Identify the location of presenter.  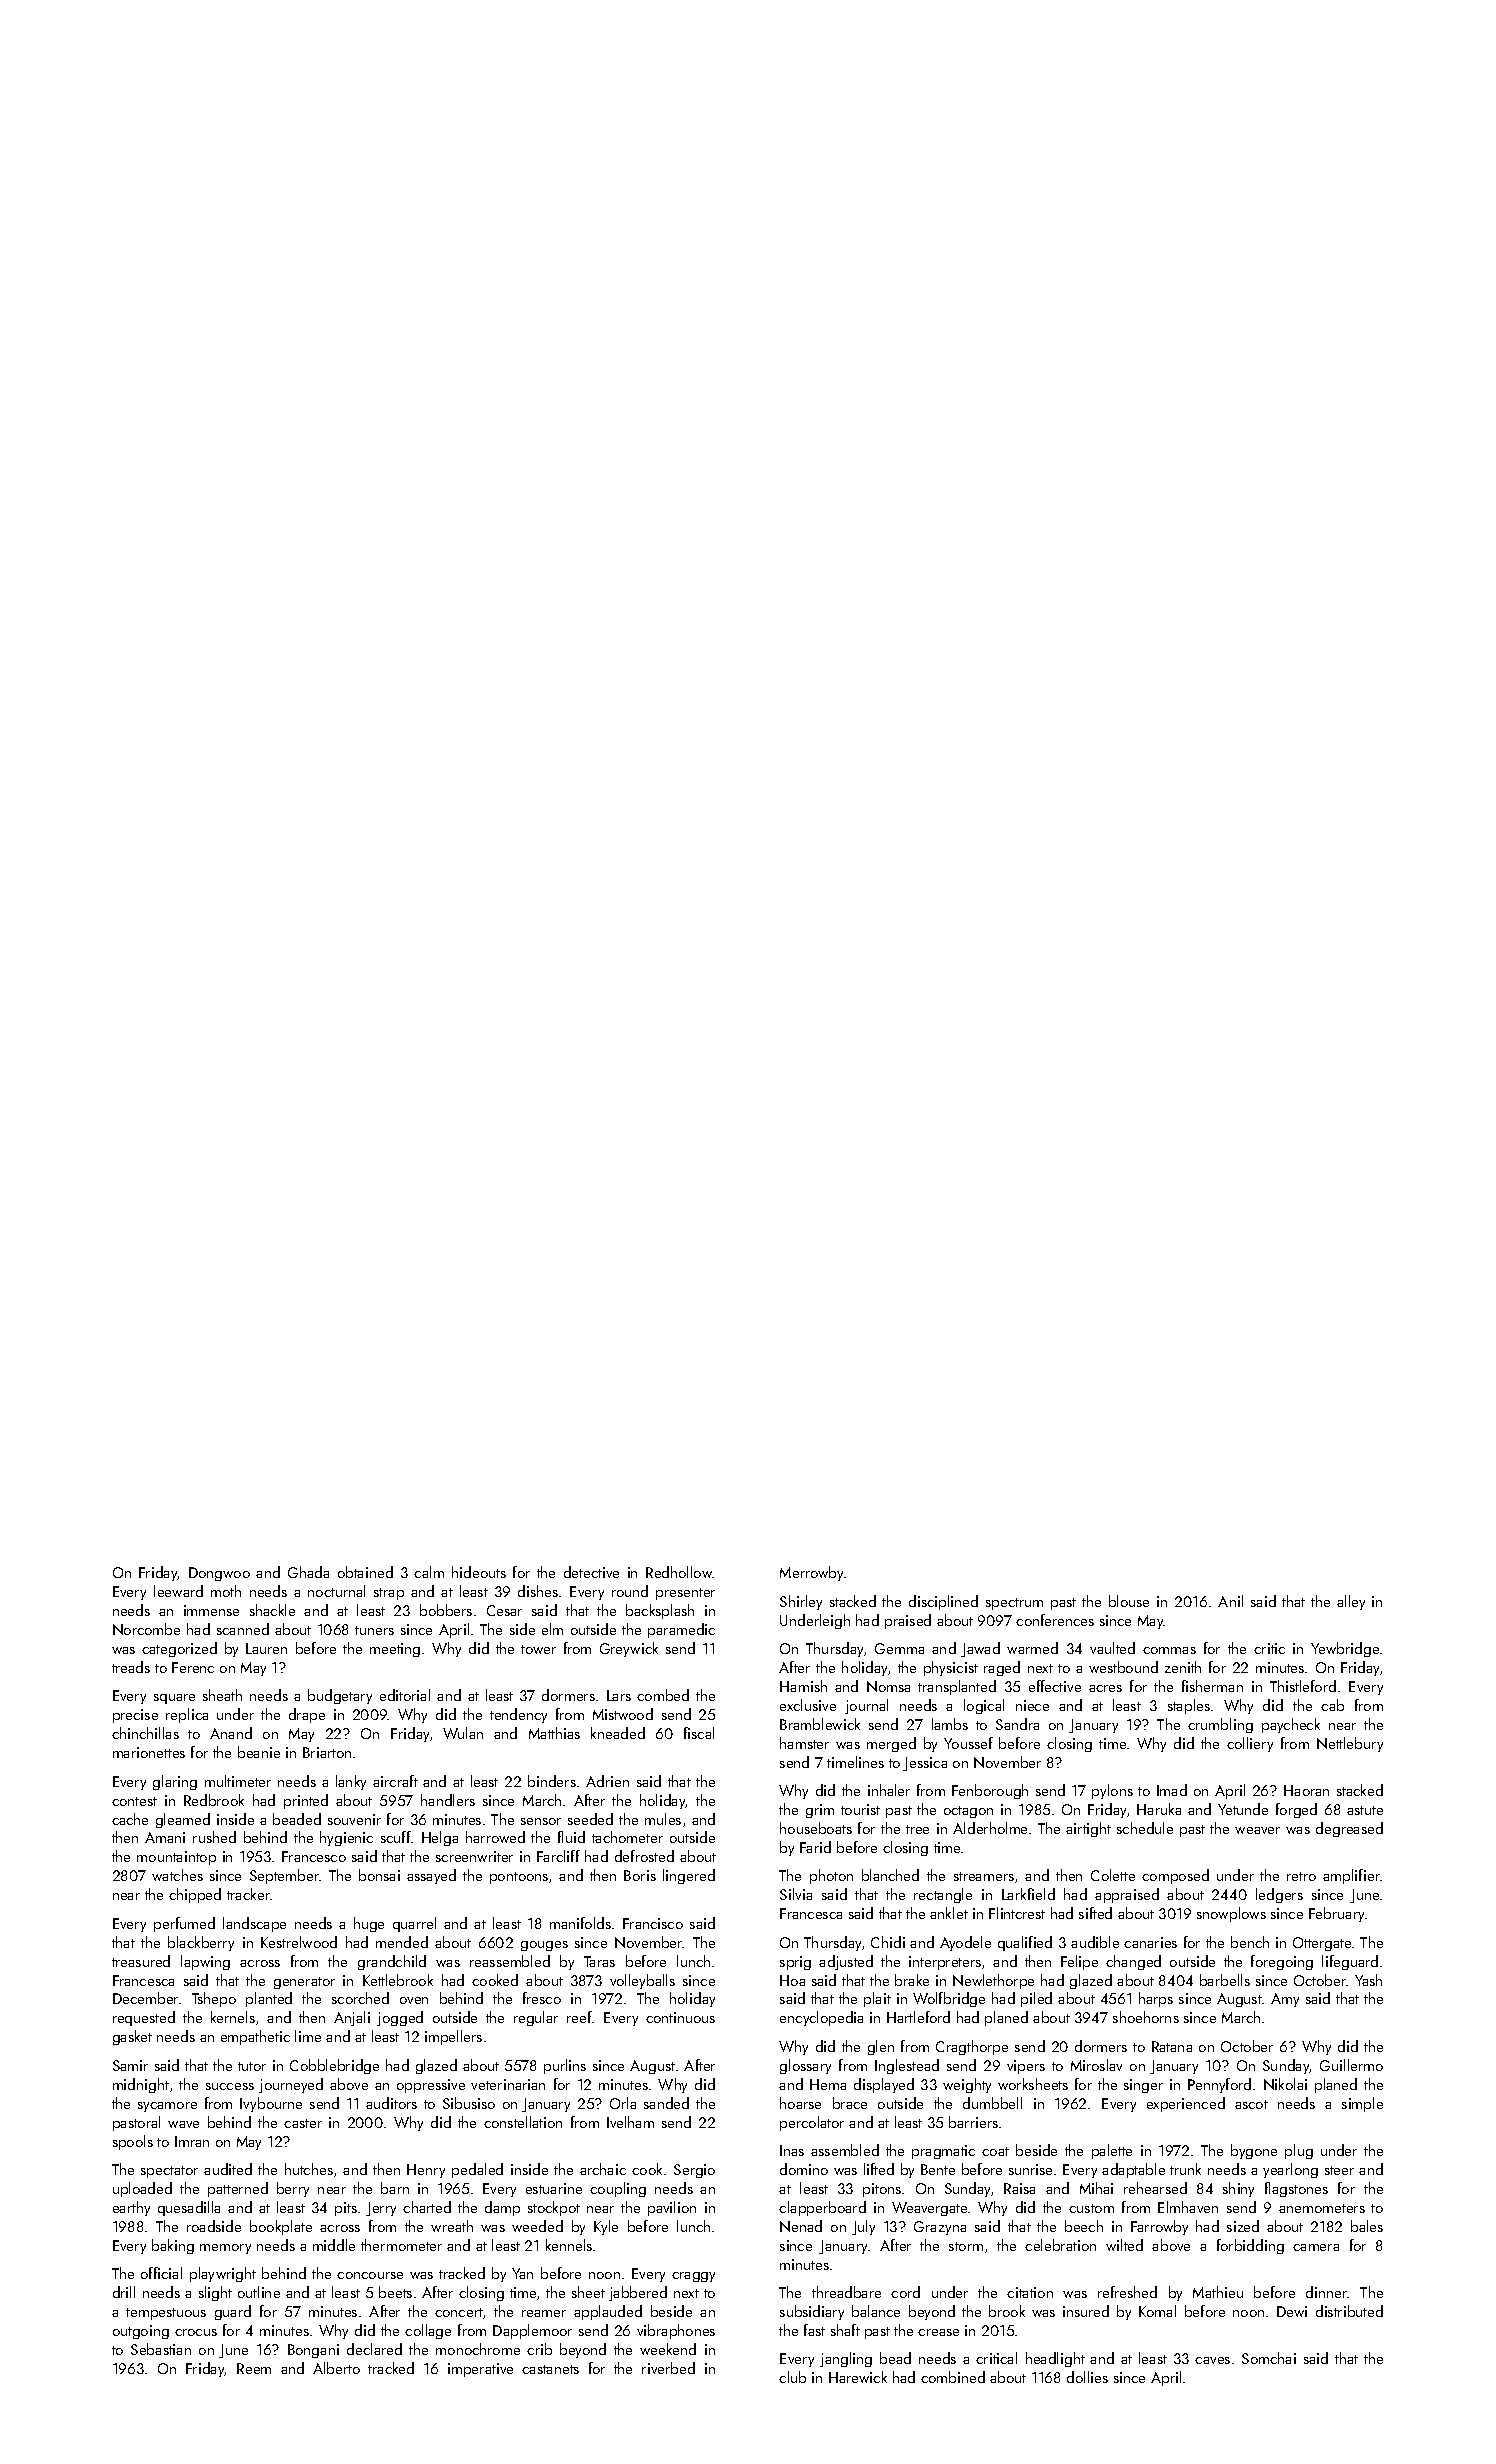
(685, 1594).
